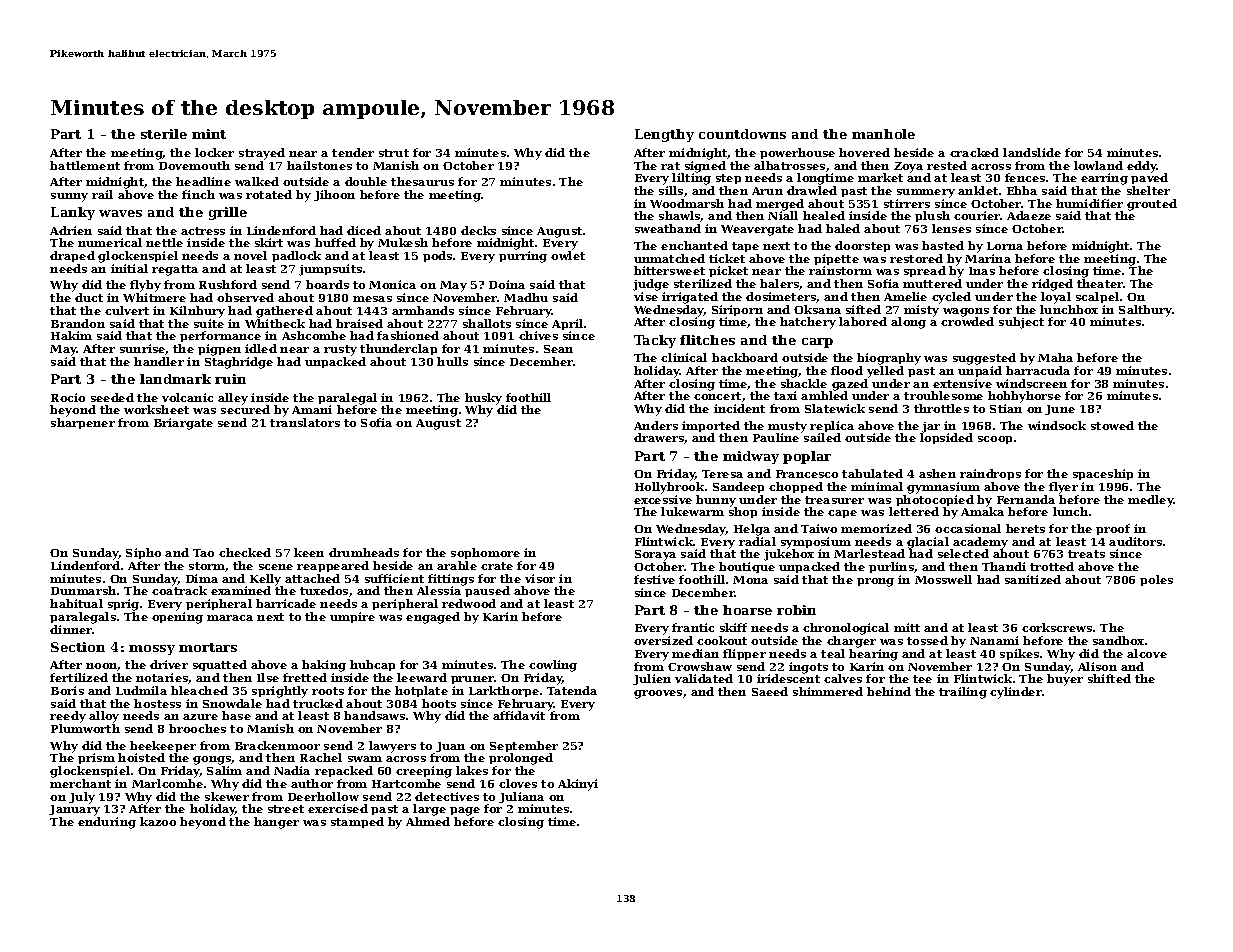 This screenshot has height=952, width=1233. I want to click on behind, so click(889, 691).
